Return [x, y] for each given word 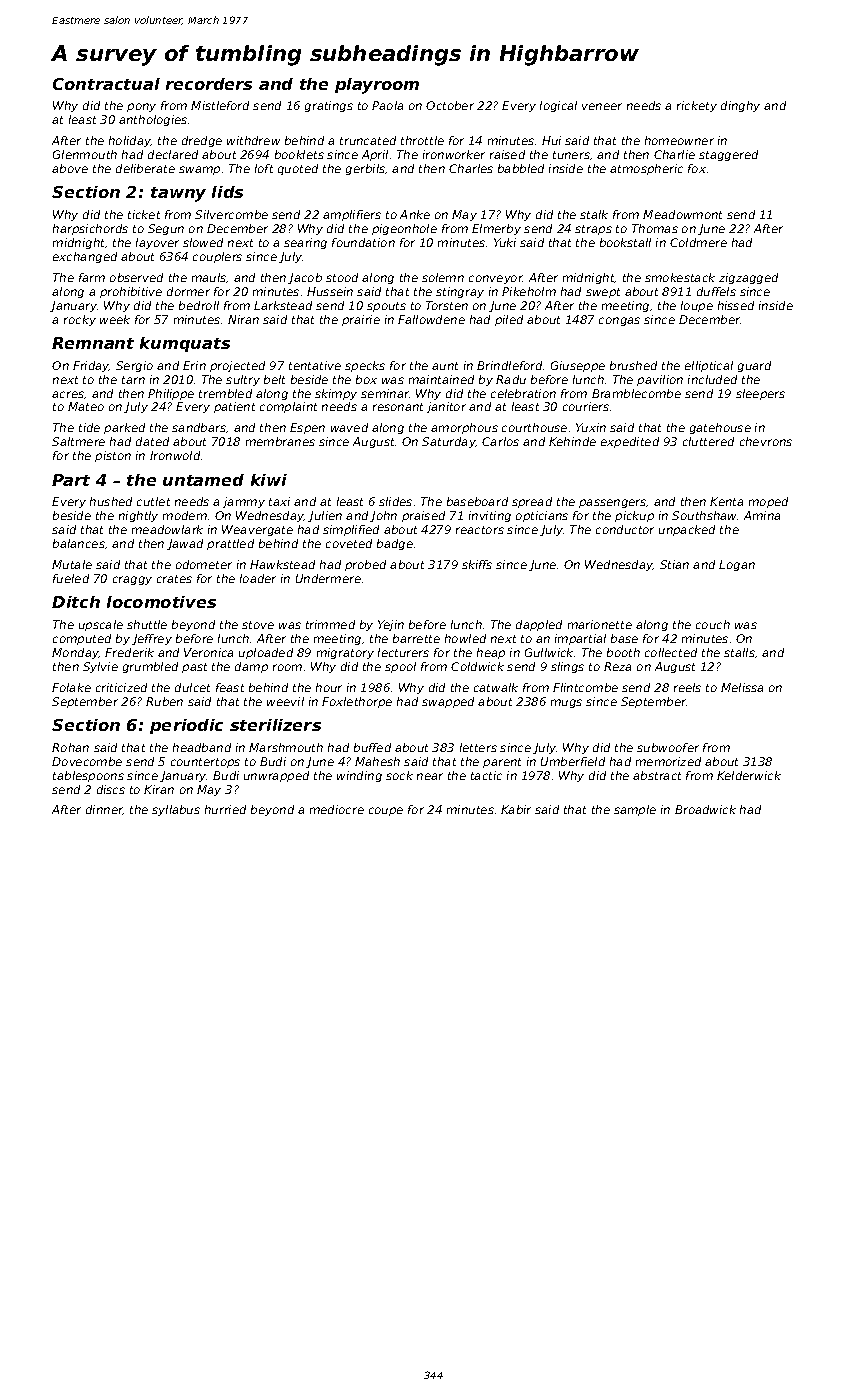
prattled [230, 544]
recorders [209, 84]
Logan [737, 565]
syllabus [176, 810]
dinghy [740, 106]
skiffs [477, 564]
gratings [329, 106]
